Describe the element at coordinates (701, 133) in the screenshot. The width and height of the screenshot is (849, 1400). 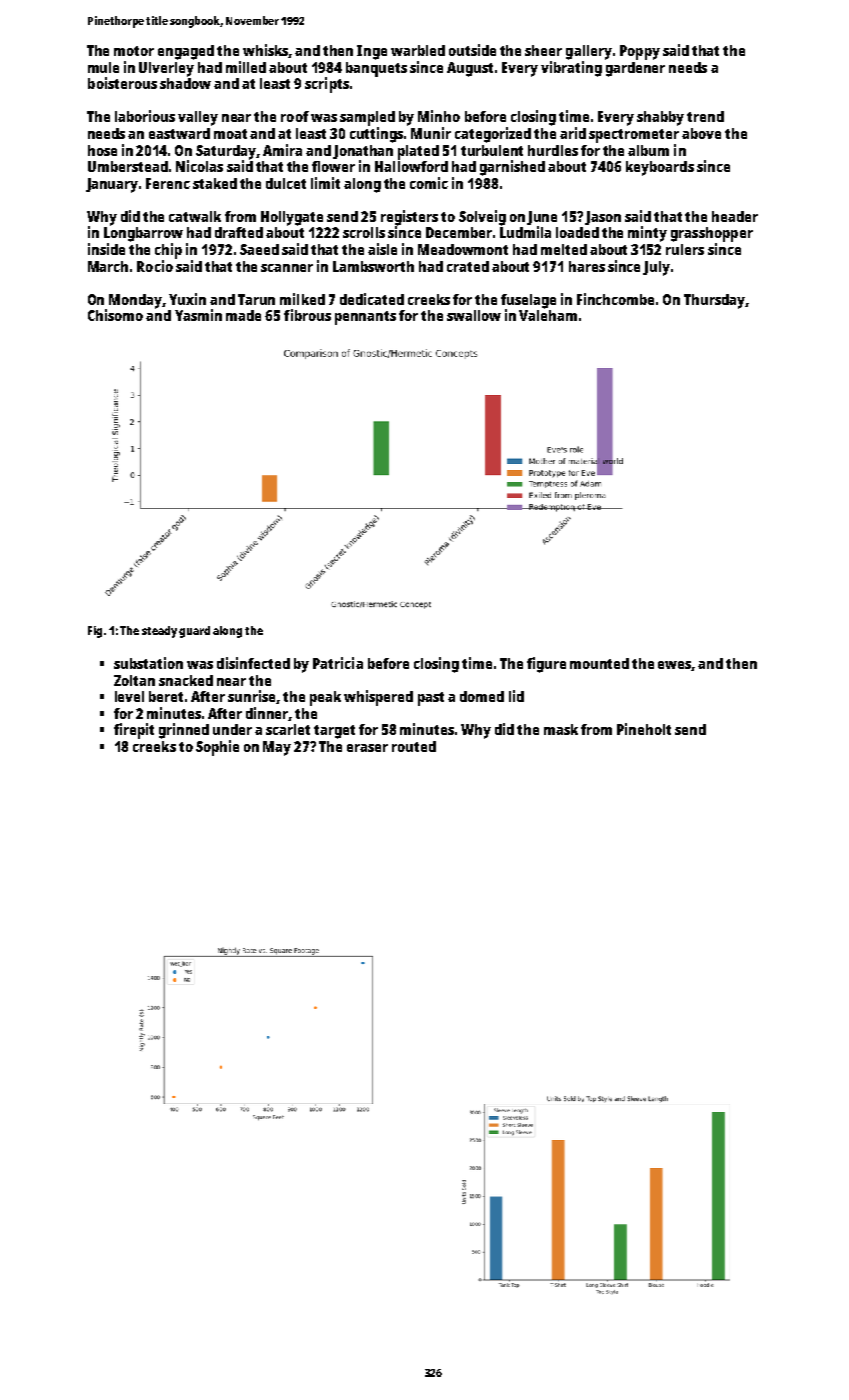
I see `above` at that location.
